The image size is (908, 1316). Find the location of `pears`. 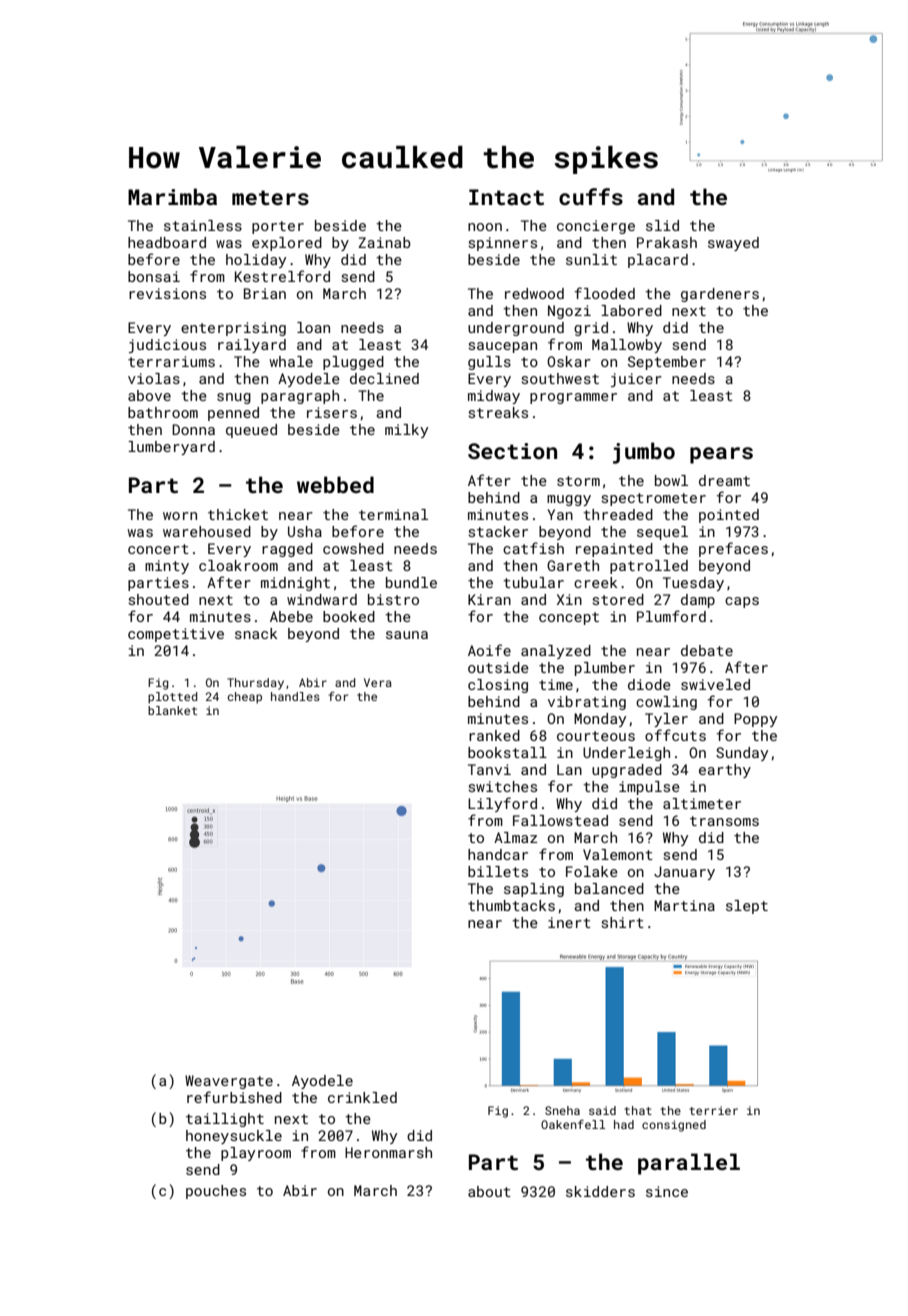

pears is located at coordinates (721, 455).
